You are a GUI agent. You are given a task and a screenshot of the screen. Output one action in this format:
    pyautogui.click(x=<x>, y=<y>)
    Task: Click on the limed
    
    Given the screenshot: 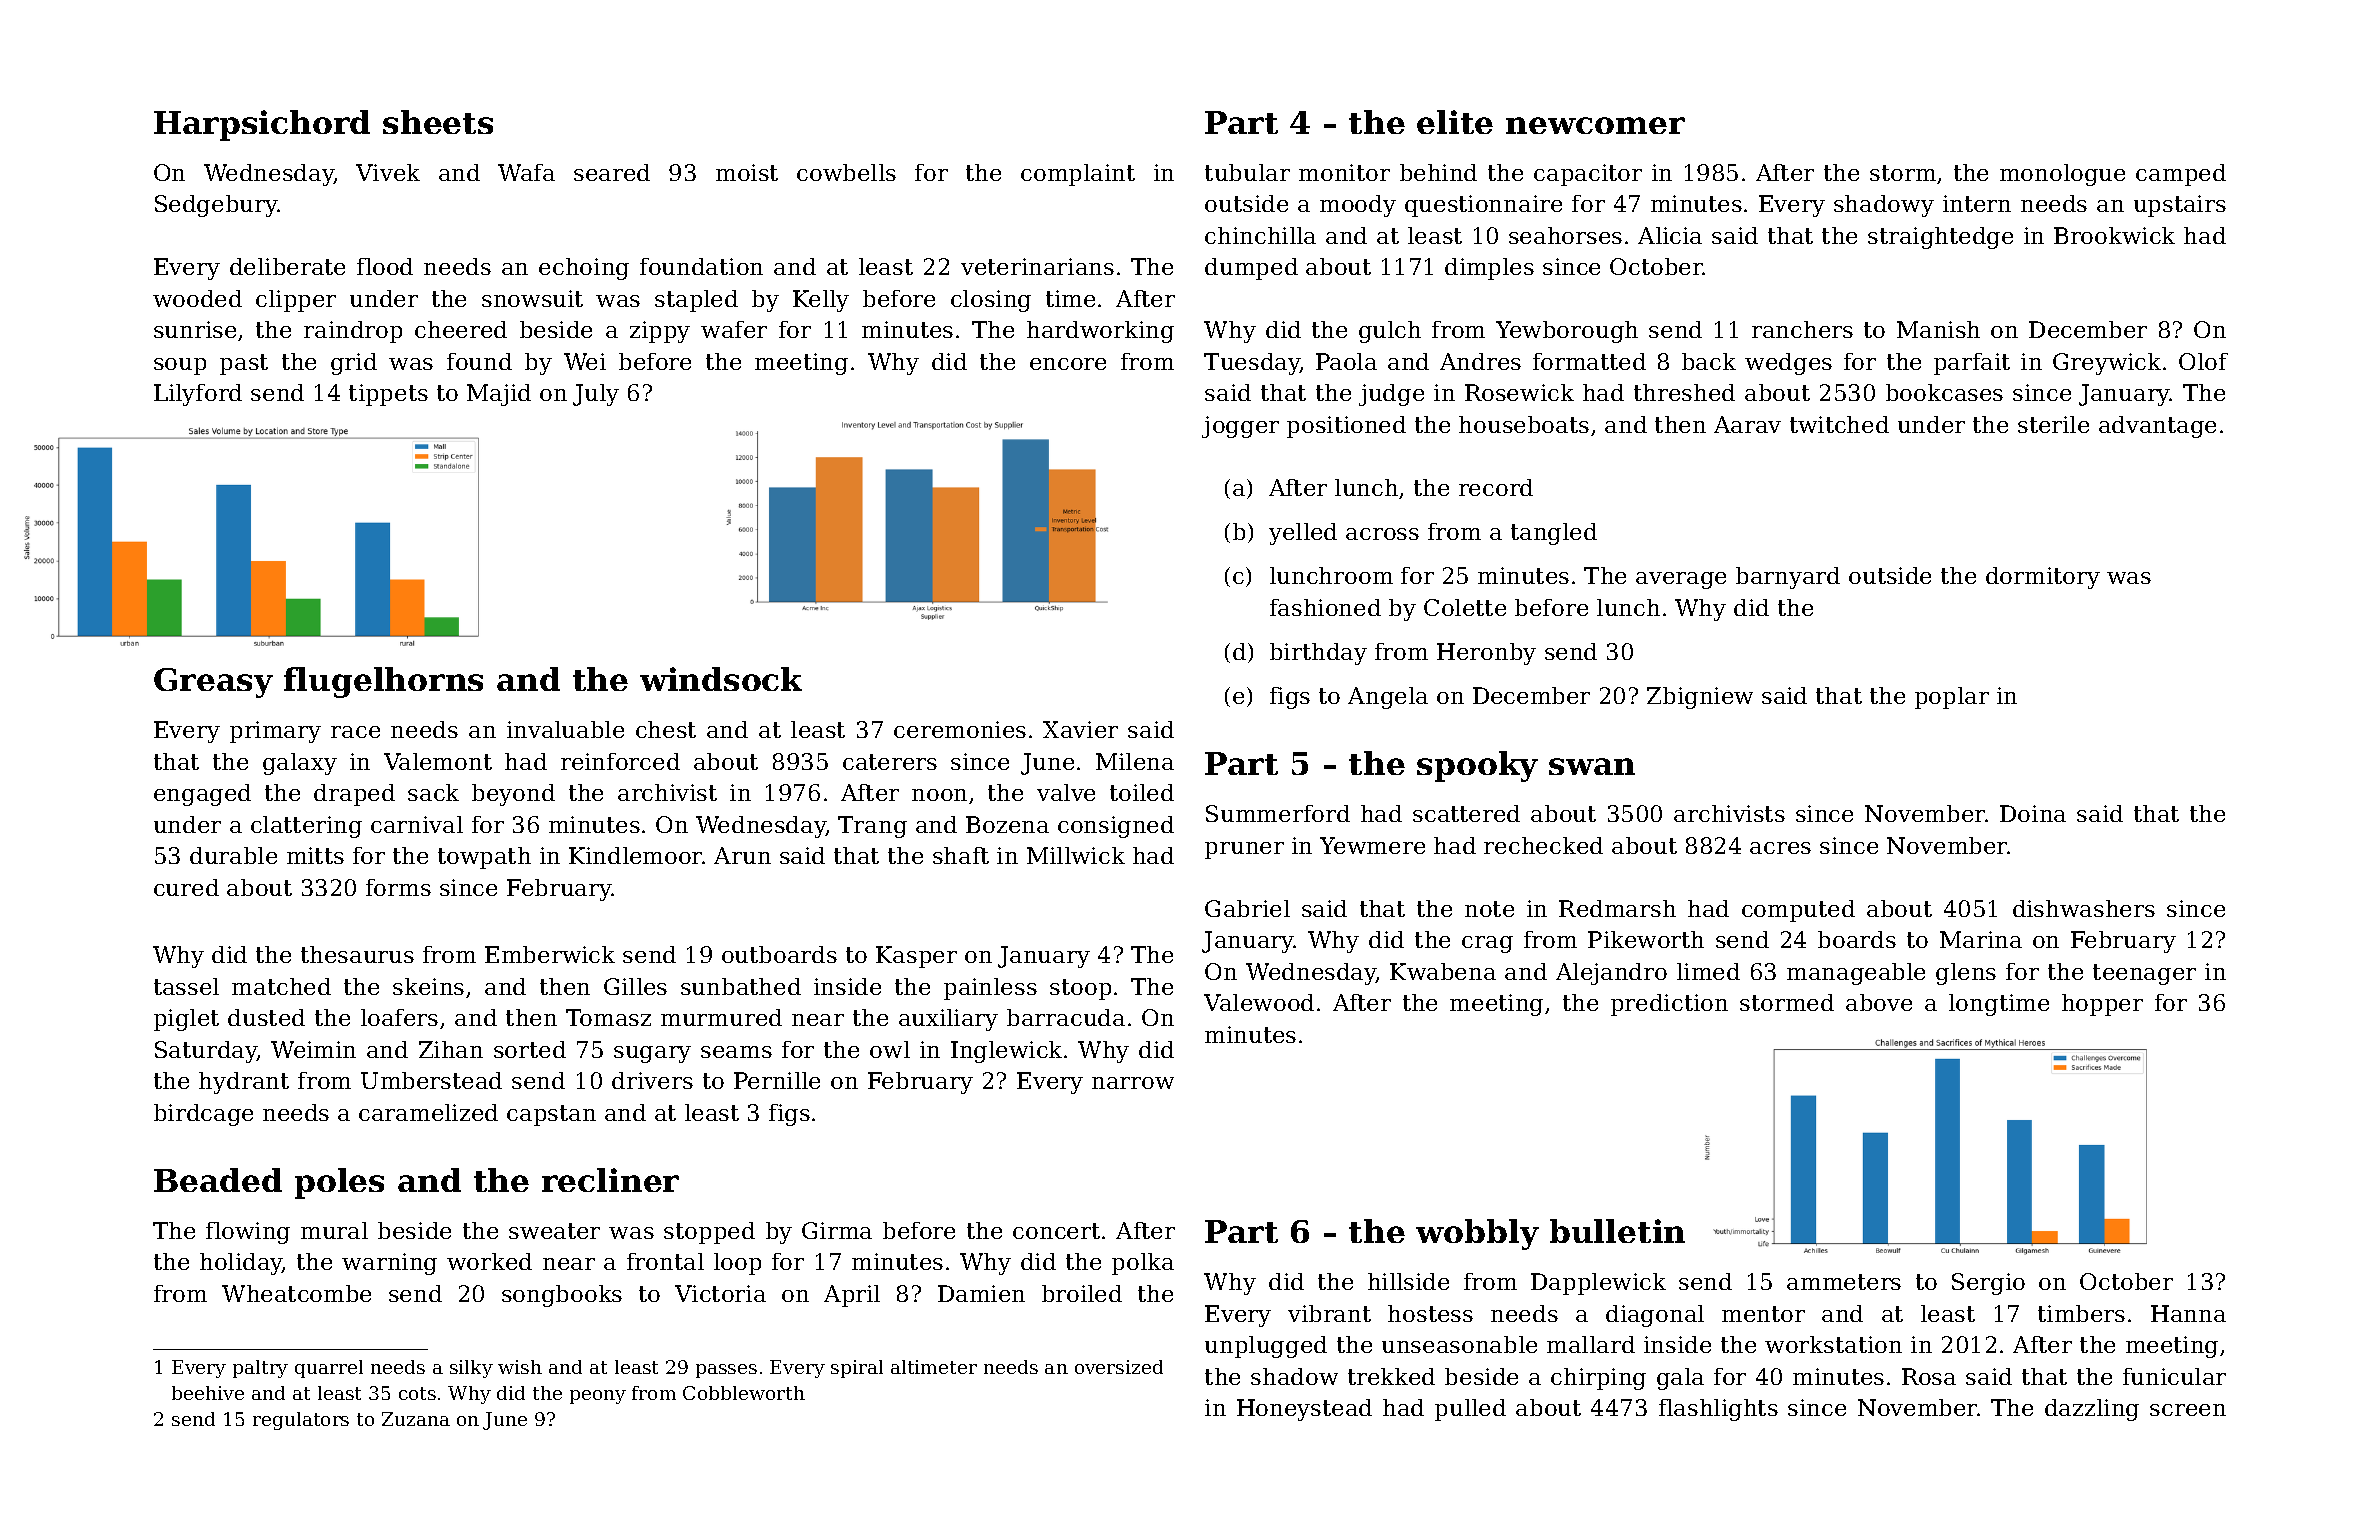 What is the action you would take?
    pyautogui.click(x=1708, y=971)
